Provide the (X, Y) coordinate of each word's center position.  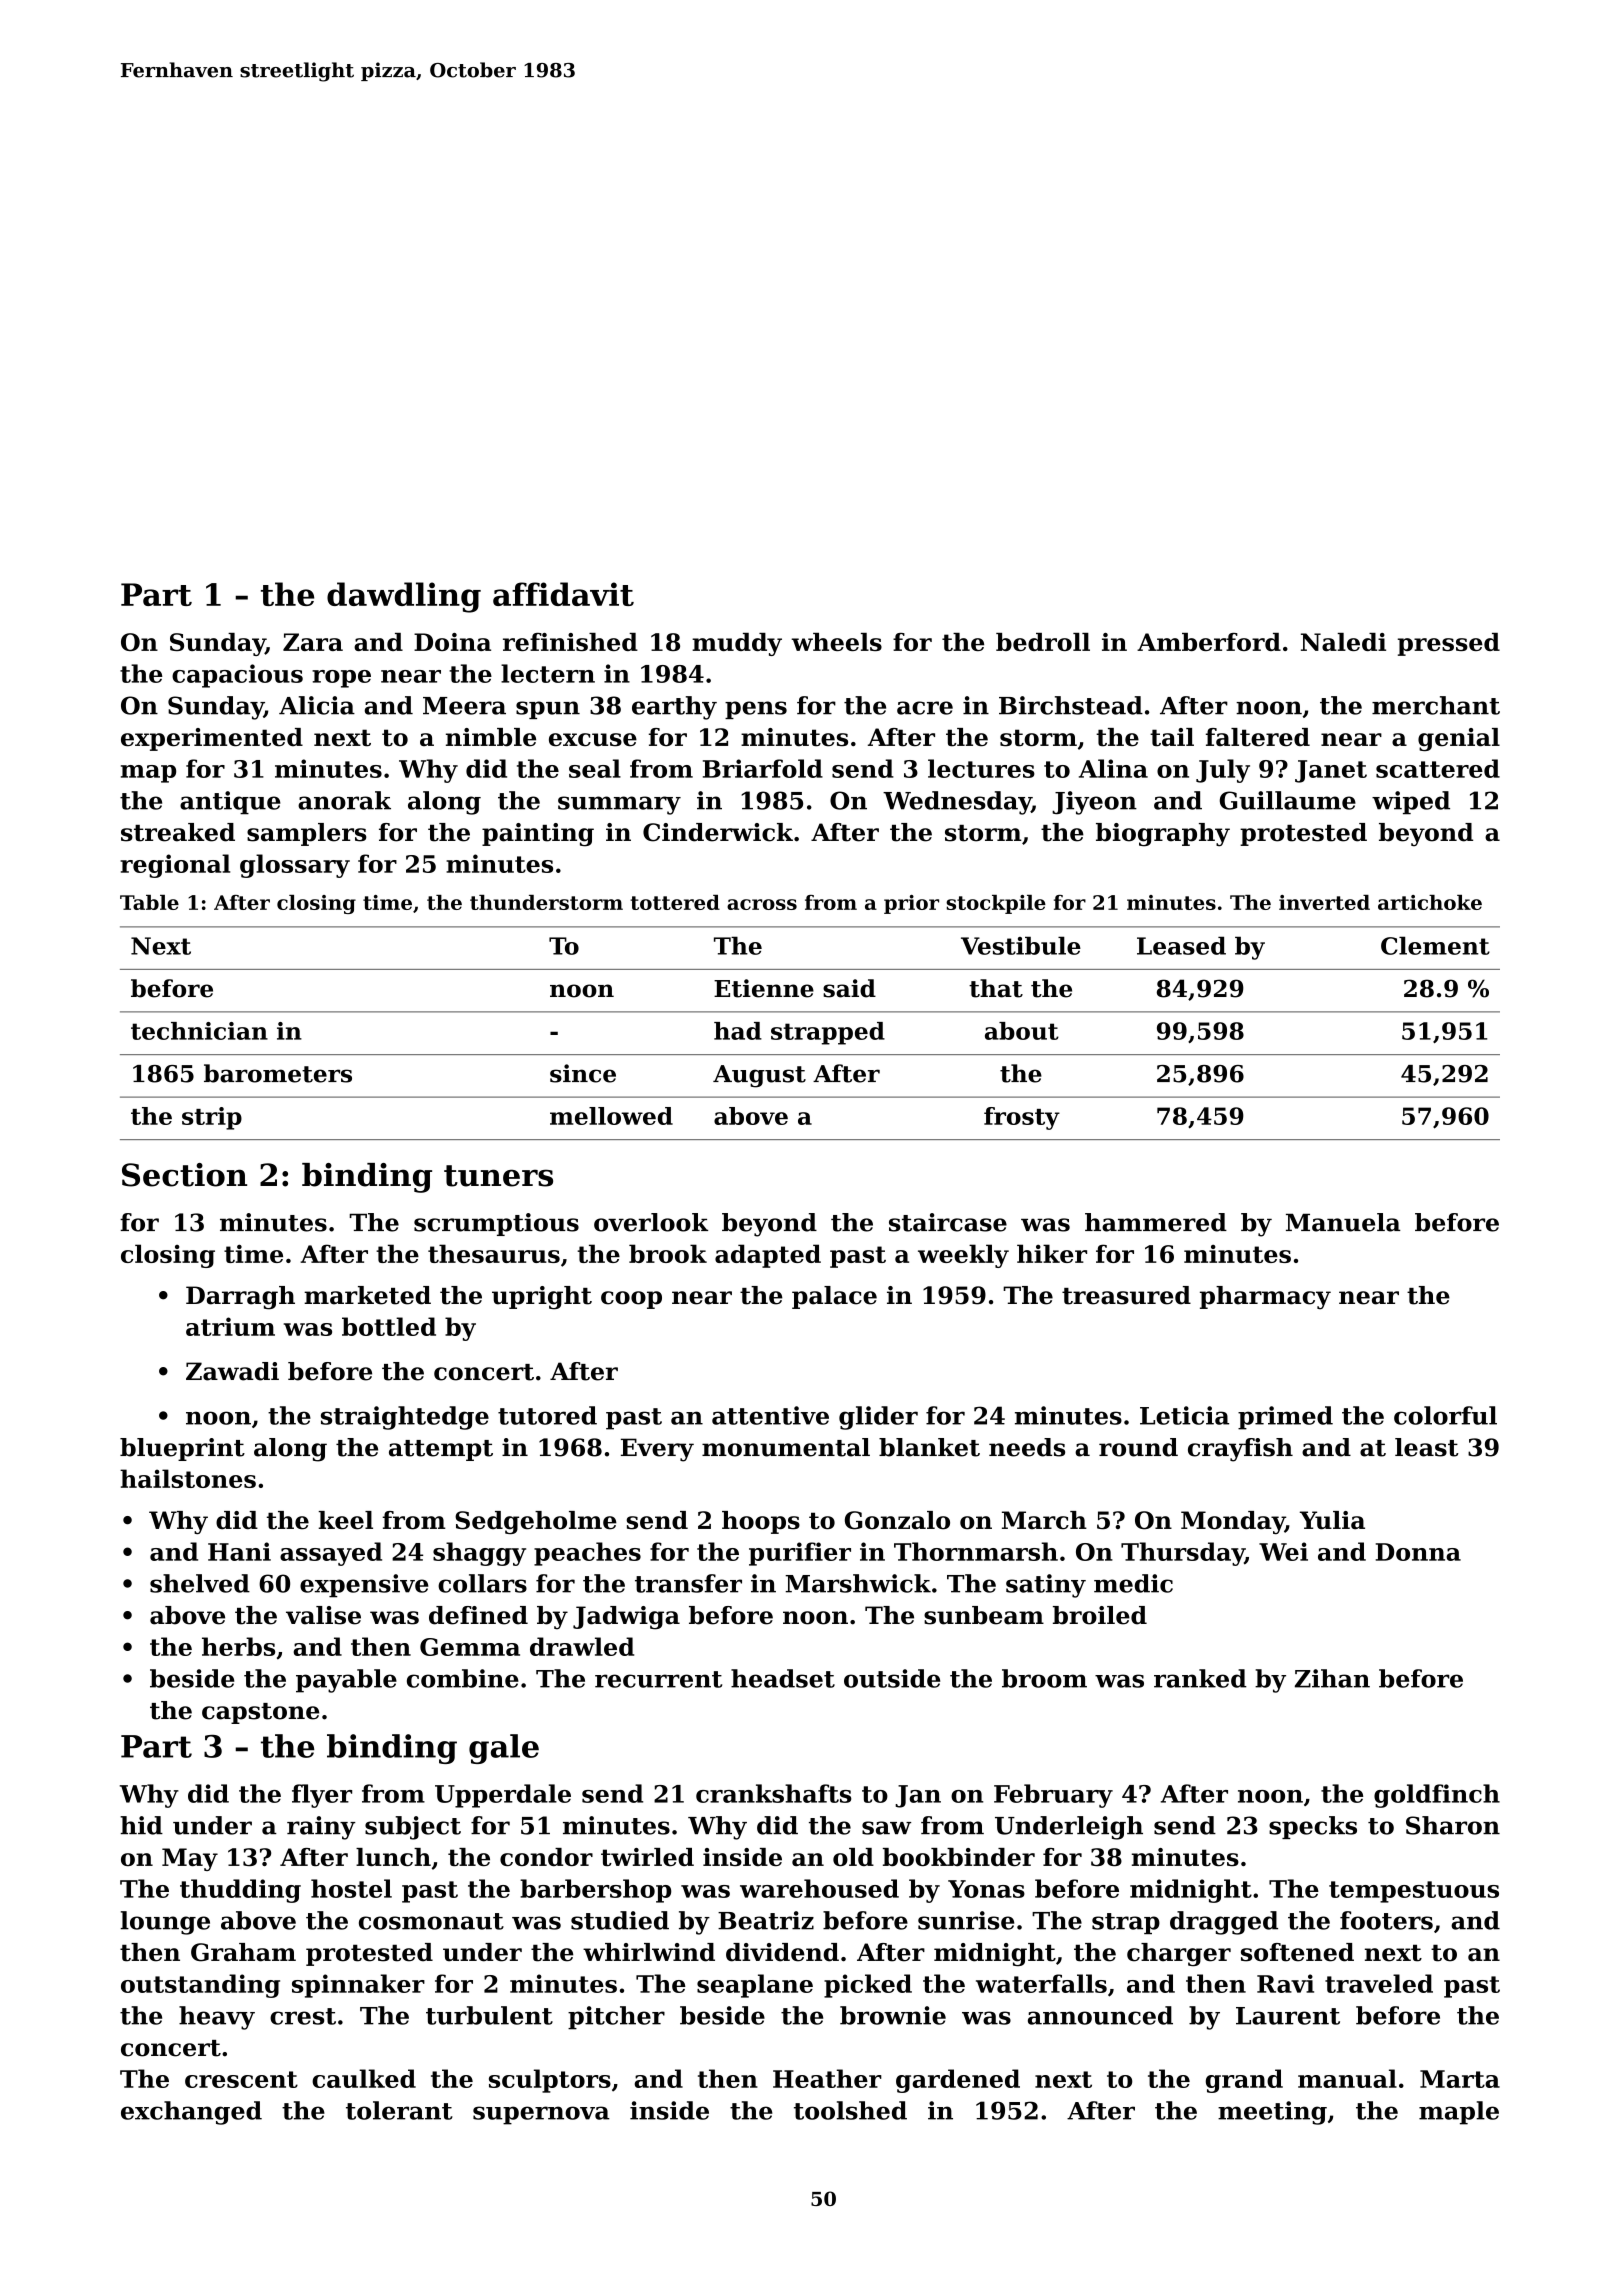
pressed (1449, 644)
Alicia (317, 705)
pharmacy (1265, 1298)
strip (212, 1118)
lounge (165, 1923)
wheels (836, 642)
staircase (948, 1222)
